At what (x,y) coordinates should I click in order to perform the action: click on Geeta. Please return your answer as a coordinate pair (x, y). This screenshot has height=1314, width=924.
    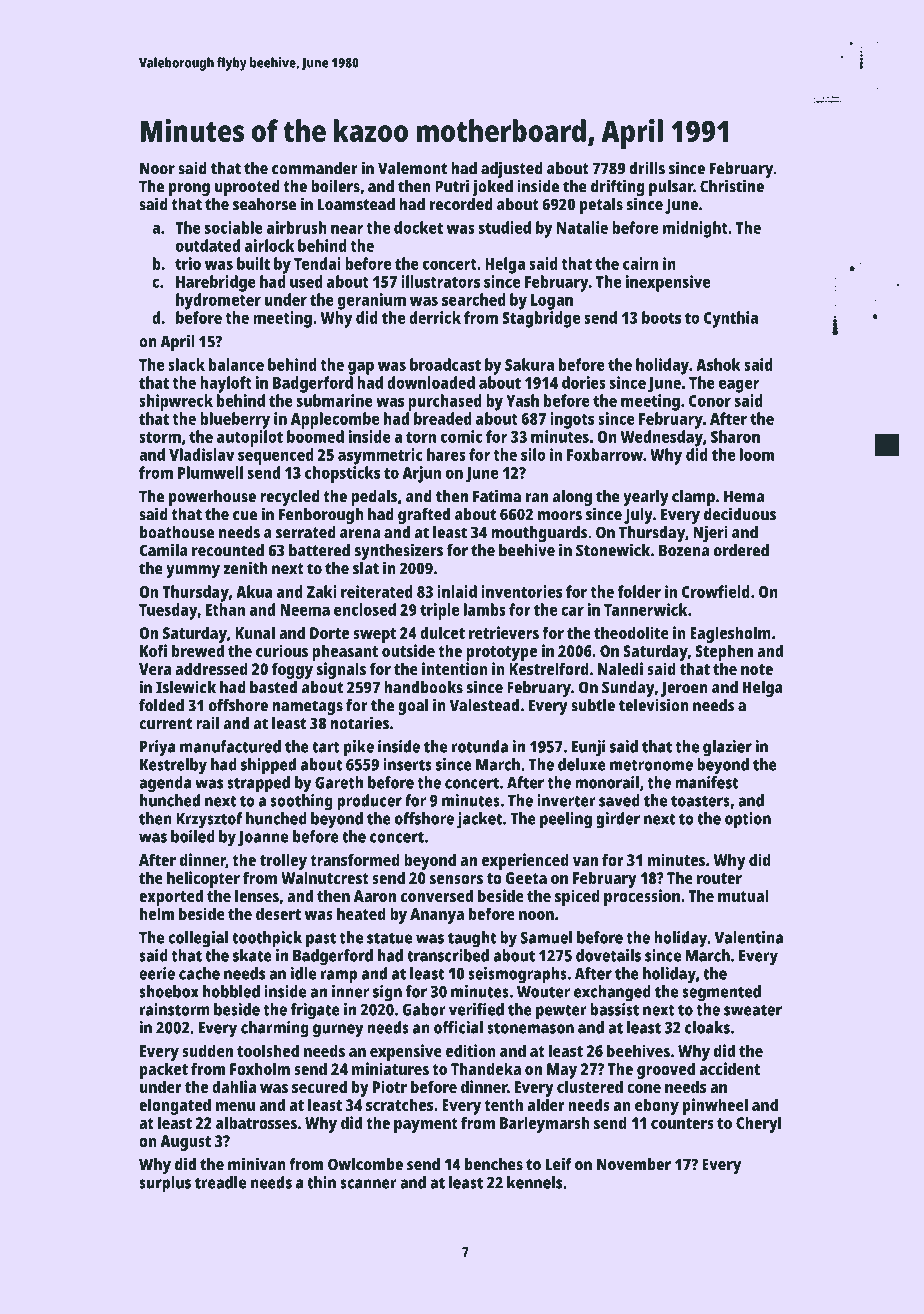
    Looking at the image, I should click on (526, 878).
